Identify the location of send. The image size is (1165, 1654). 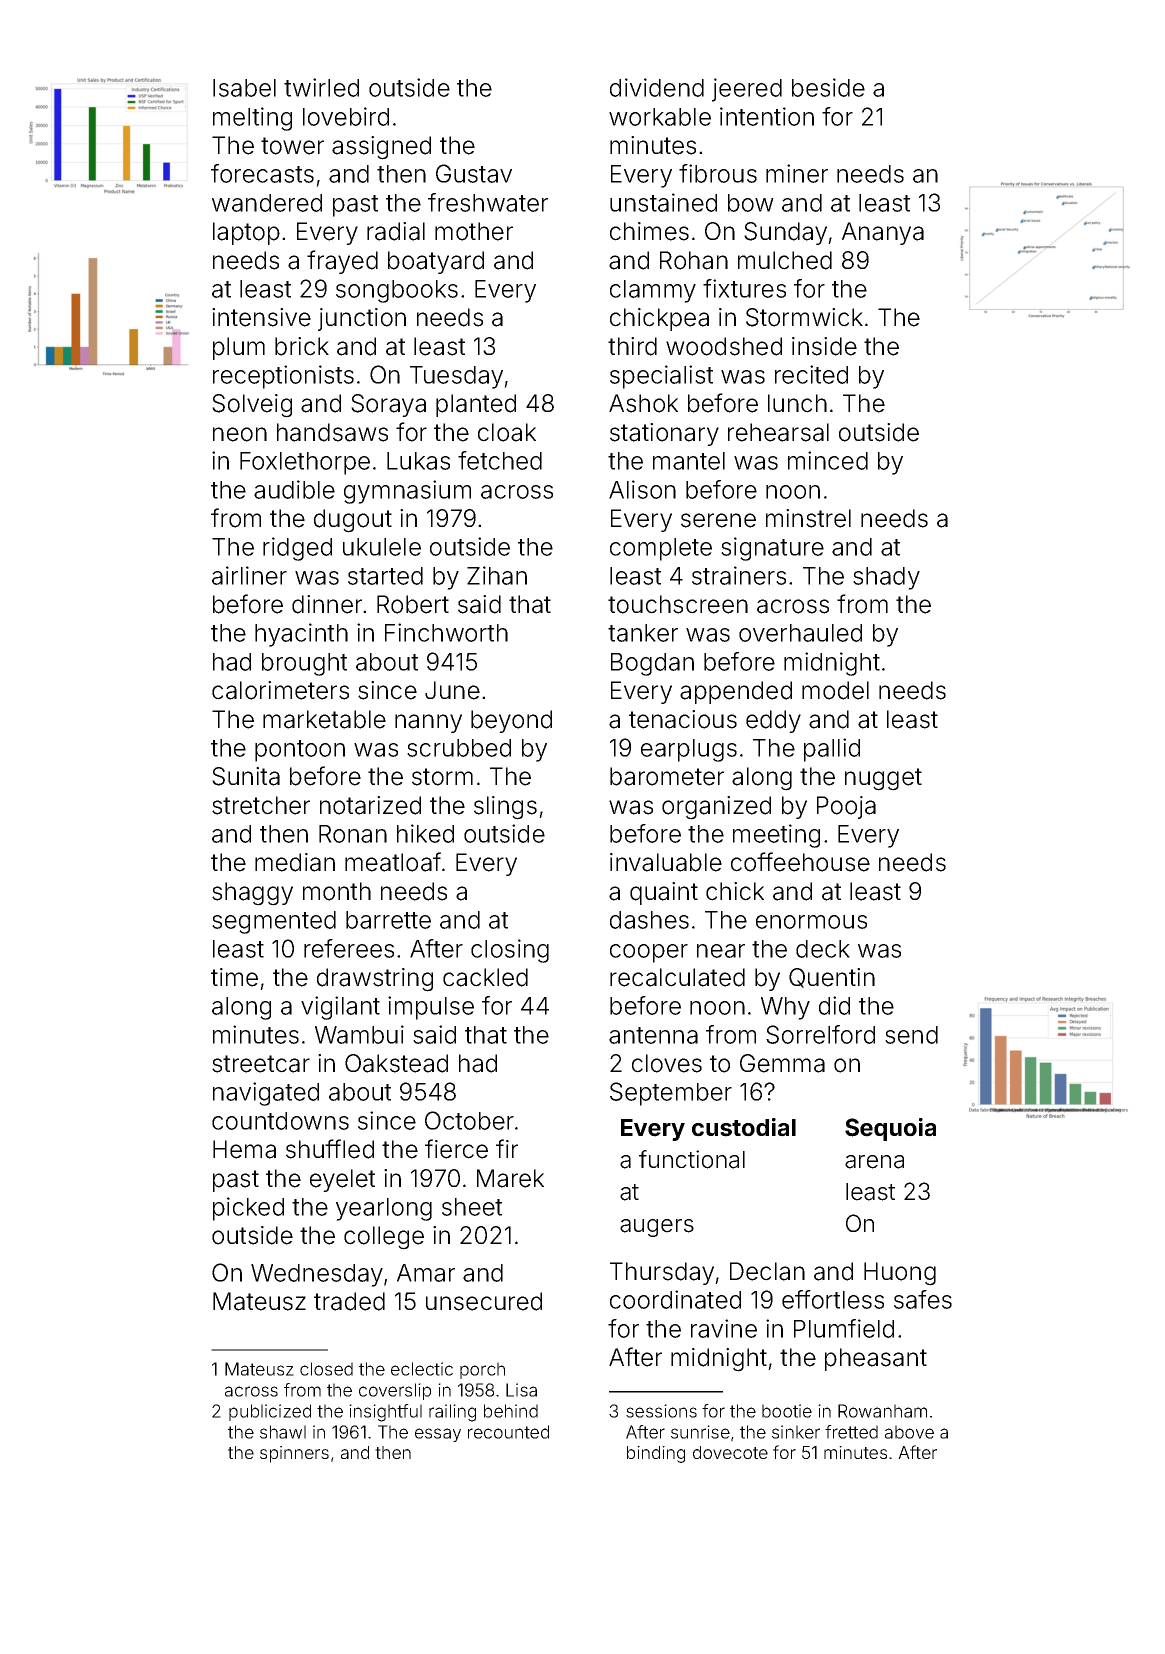
(911, 1035).
